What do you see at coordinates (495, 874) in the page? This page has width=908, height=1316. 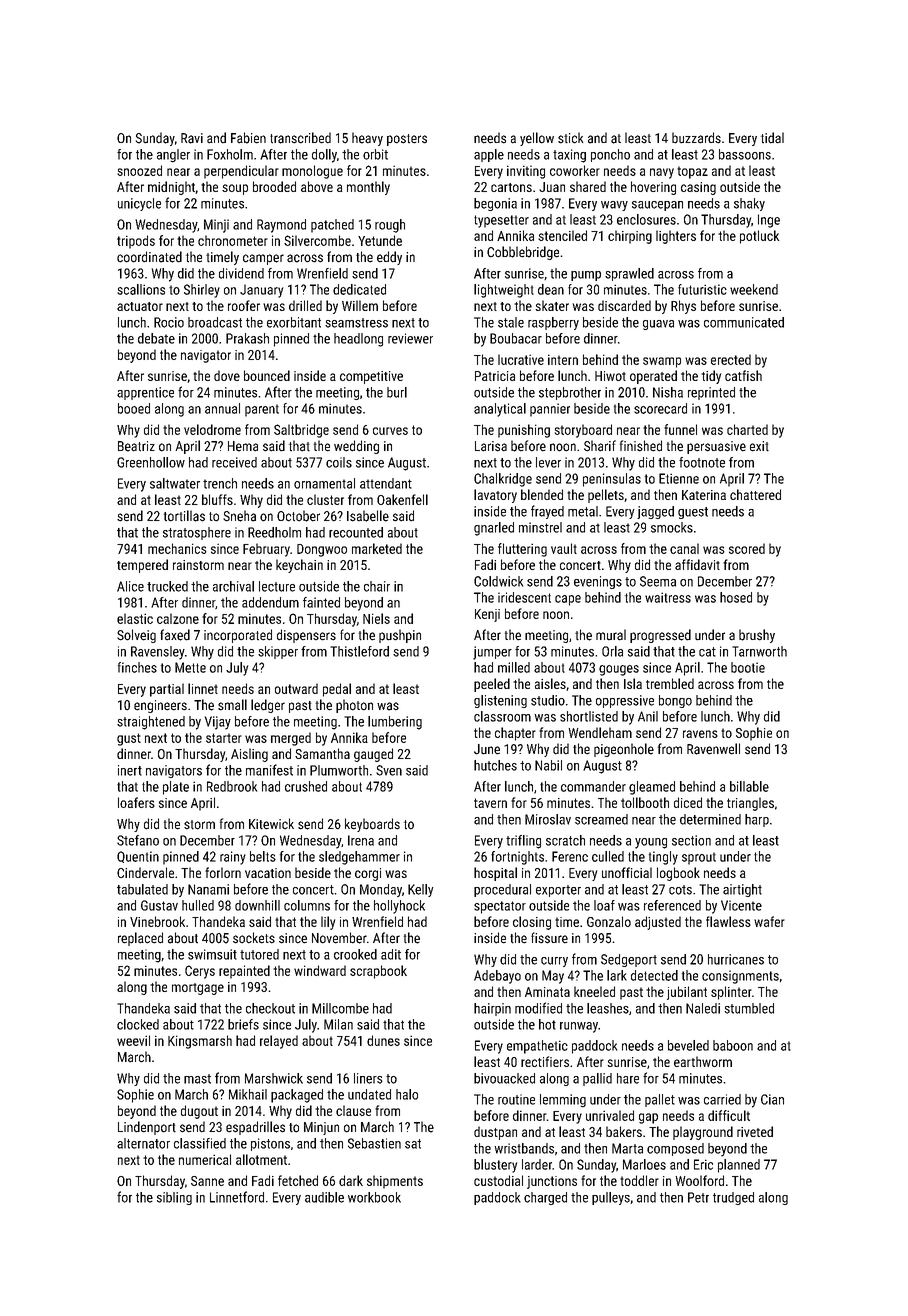 I see `hospital` at bounding box center [495, 874].
